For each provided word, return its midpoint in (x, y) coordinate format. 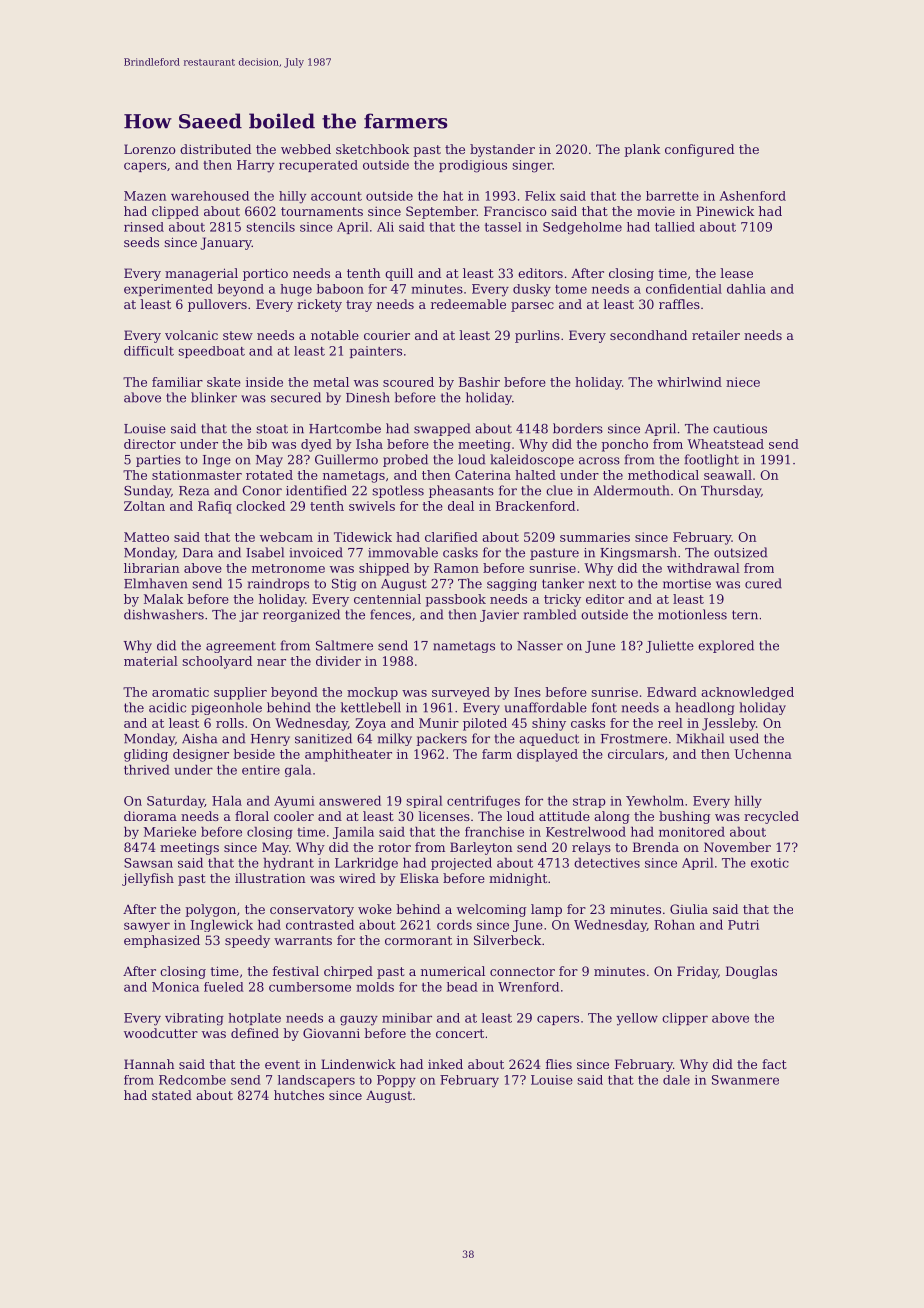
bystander (502, 150)
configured (699, 150)
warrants (303, 940)
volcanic (191, 335)
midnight (518, 879)
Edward (672, 692)
